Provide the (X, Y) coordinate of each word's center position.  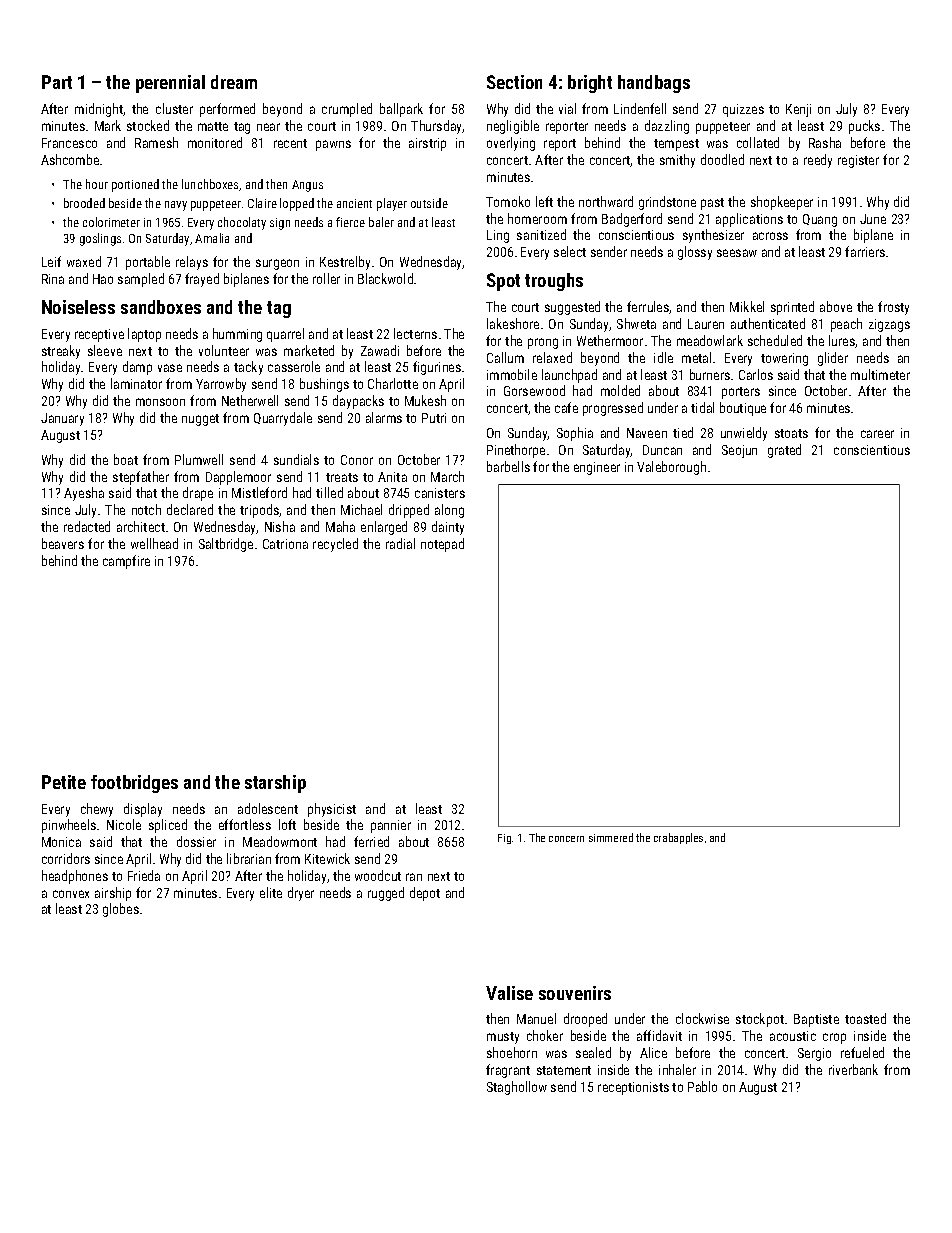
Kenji (798, 110)
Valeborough (671, 468)
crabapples (678, 838)
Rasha (825, 142)
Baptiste (816, 1020)
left (544, 201)
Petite (64, 782)
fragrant (508, 1071)
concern (566, 839)
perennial (170, 84)
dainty (448, 528)
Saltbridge (226, 545)
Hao (103, 279)
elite (271, 892)
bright (590, 84)
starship (275, 784)
